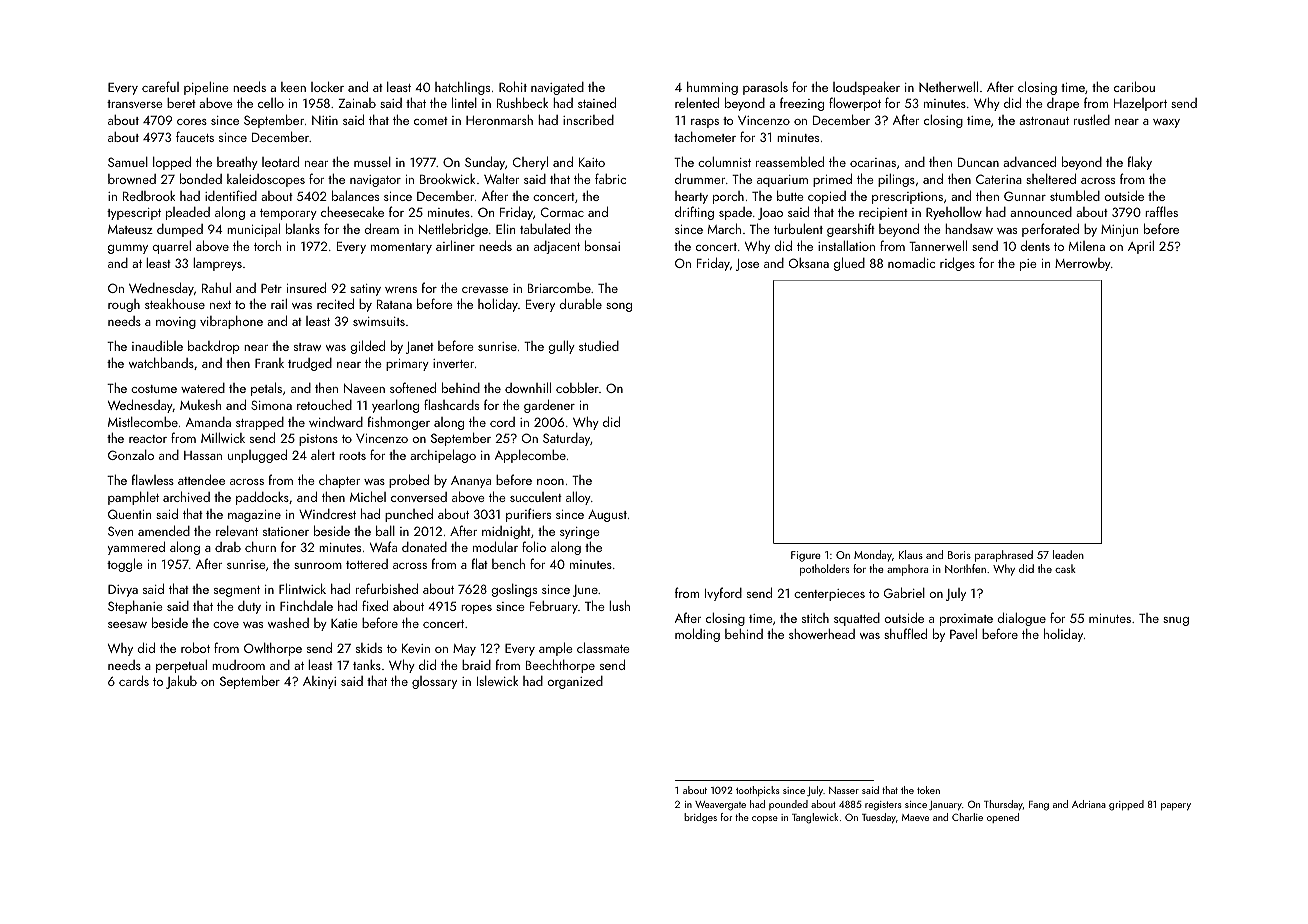  What do you see at coordinates (127, 625) in the image?
I see `seesaw` at bounding box center [127, 625].
